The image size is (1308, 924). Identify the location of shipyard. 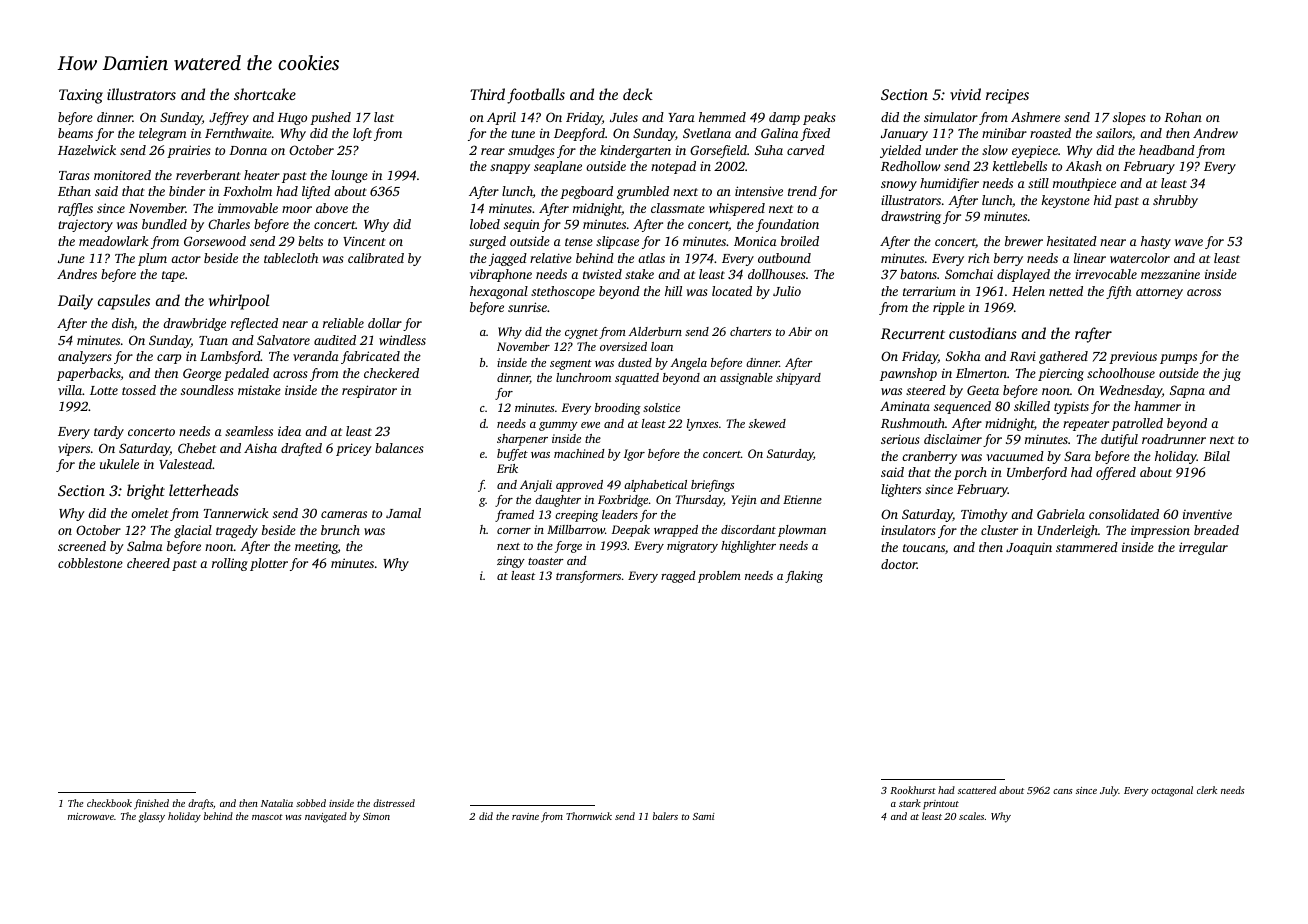
(798, 379).
